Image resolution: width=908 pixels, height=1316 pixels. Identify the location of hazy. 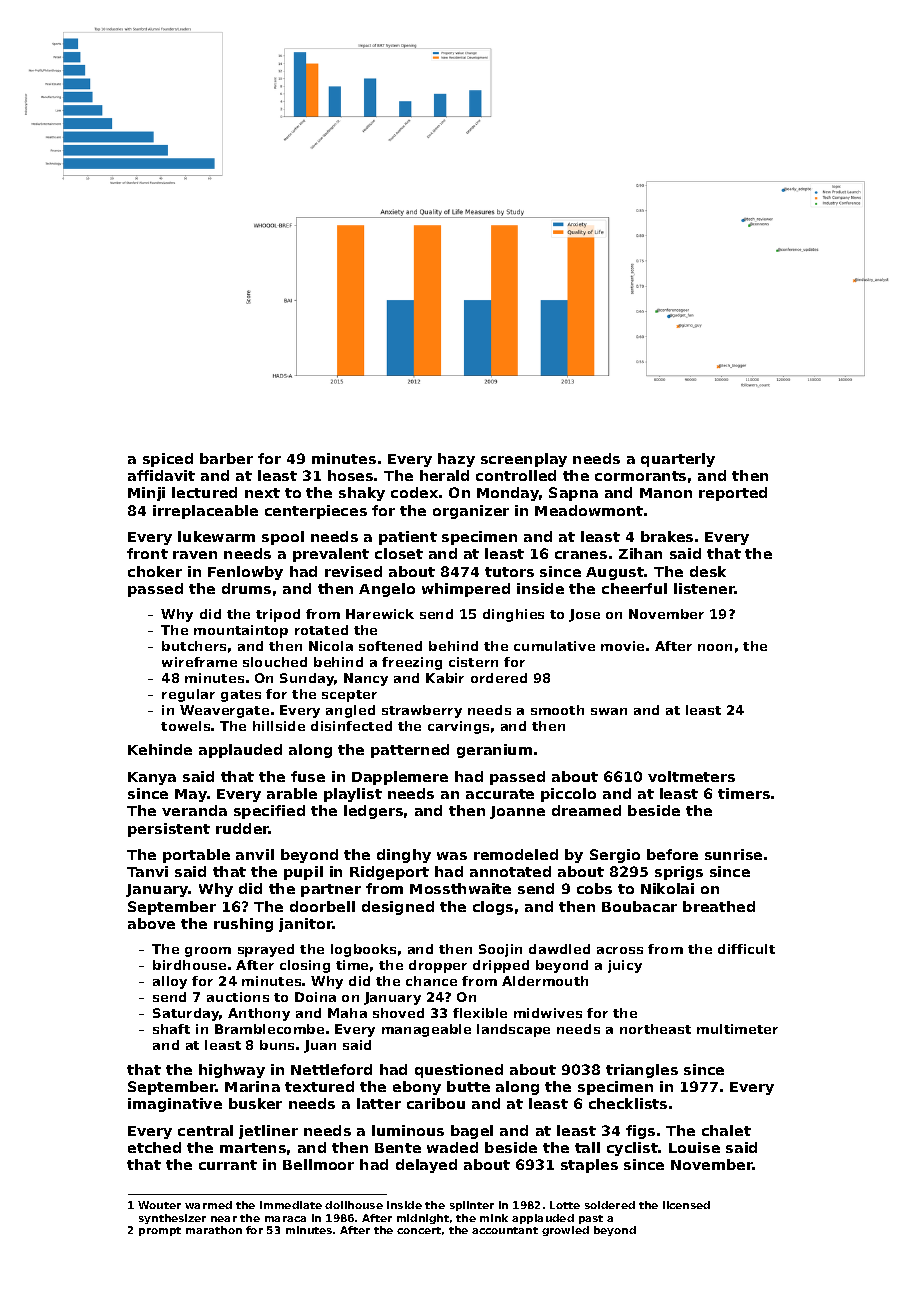
(456, 460).
